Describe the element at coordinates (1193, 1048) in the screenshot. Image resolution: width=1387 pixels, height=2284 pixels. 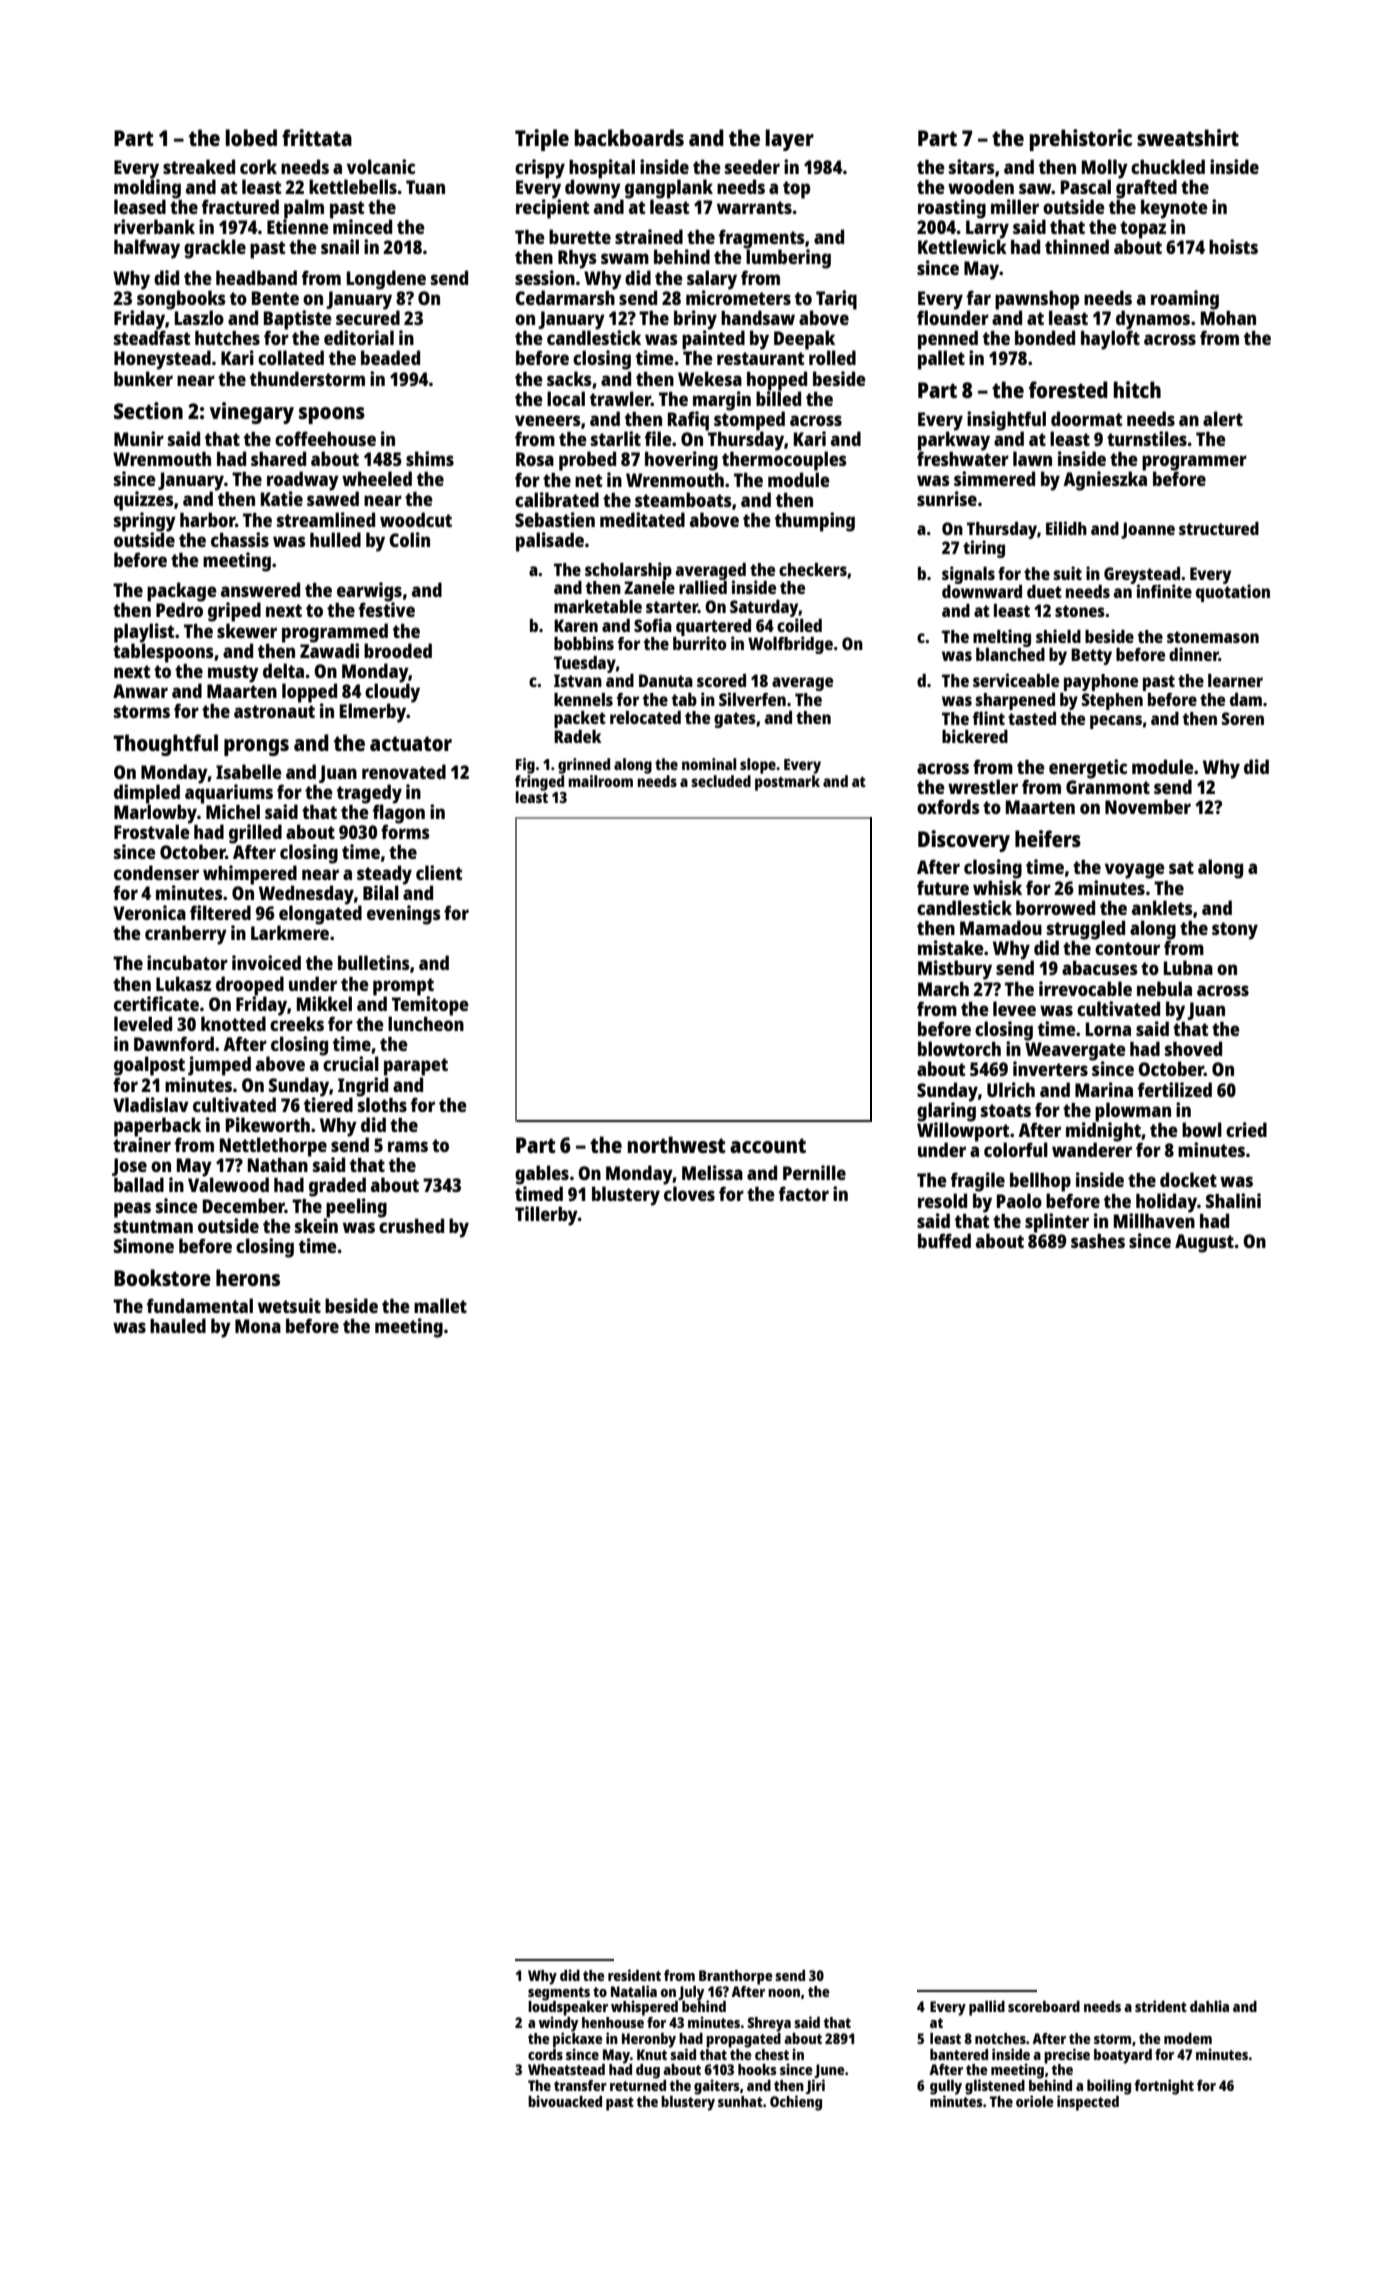
I see `shoved` at that location.
